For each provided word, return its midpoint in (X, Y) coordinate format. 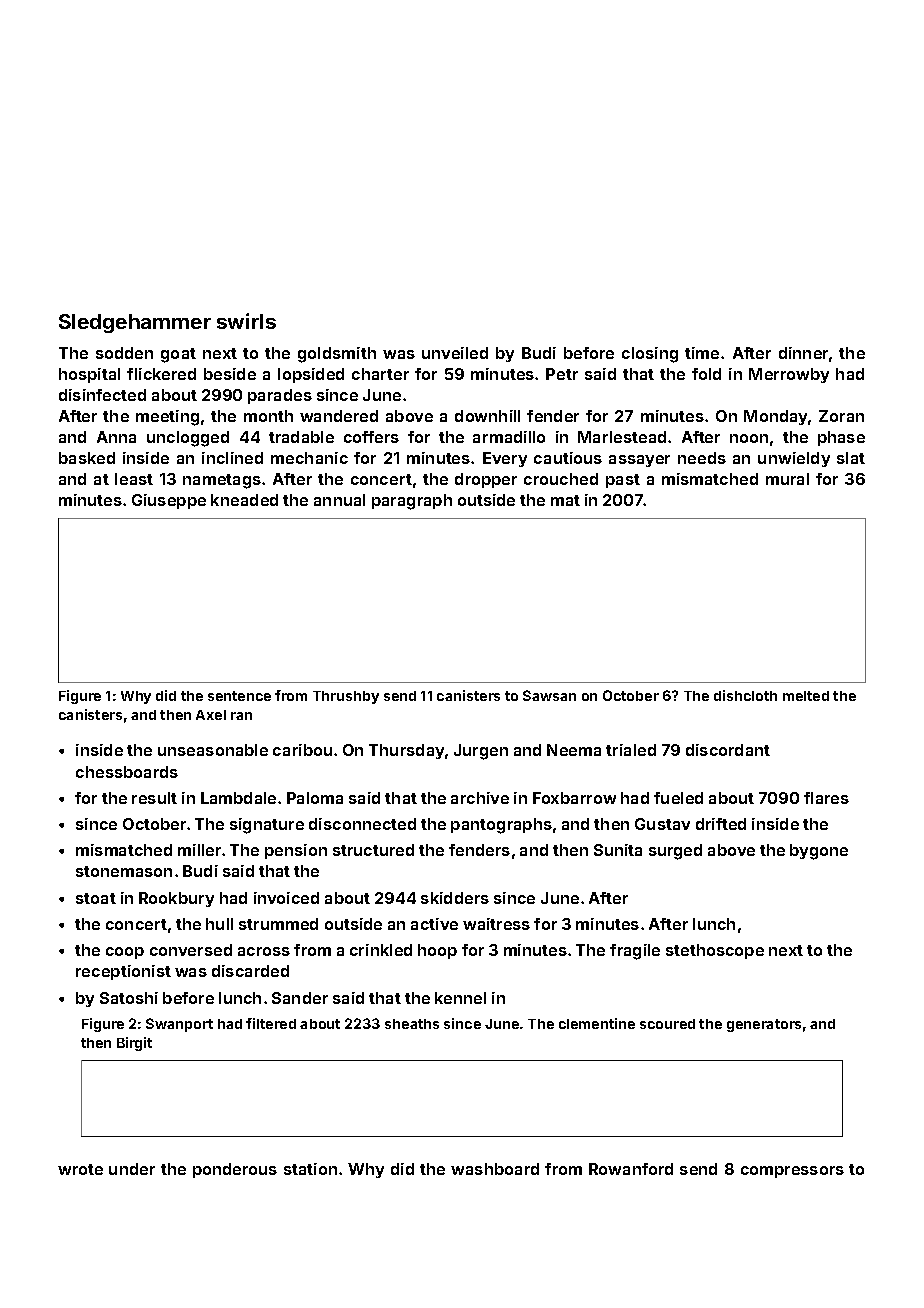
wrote (80, 1169)
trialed (631, 750)
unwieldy (794, 459)
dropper (486, 480)
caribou (302, 750)
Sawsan (549, 695)
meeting (167, 418)
